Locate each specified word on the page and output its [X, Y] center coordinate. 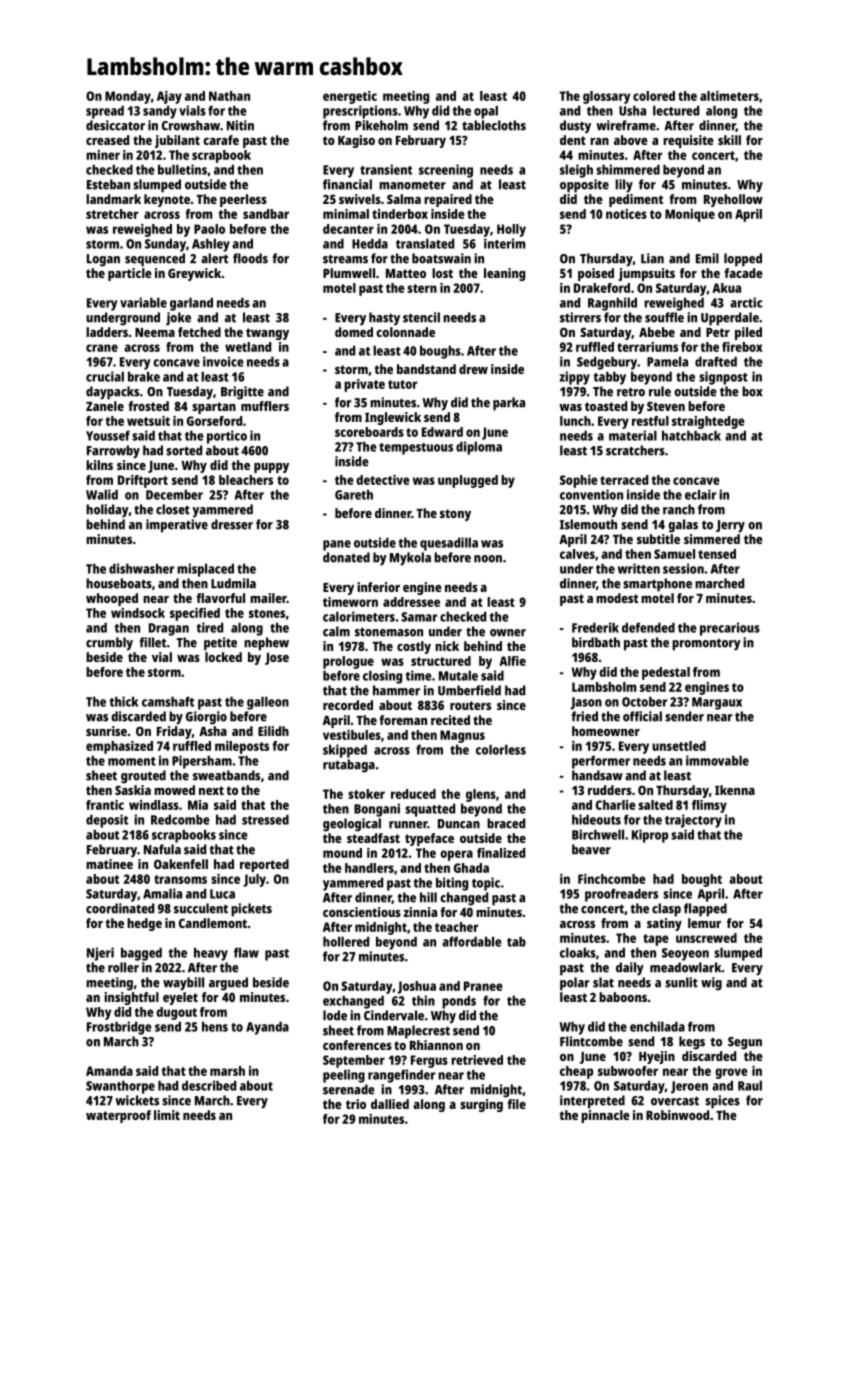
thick [123, 701]
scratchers [635, 450]
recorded [348, 705]
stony [455, 515]
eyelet [180, 998]
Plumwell [349, 273]
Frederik [595, 627]
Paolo [209, 229]
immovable [717, 760]
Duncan [459, 824]
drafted [716, 361]
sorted [184, 450]
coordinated [120, 908]
